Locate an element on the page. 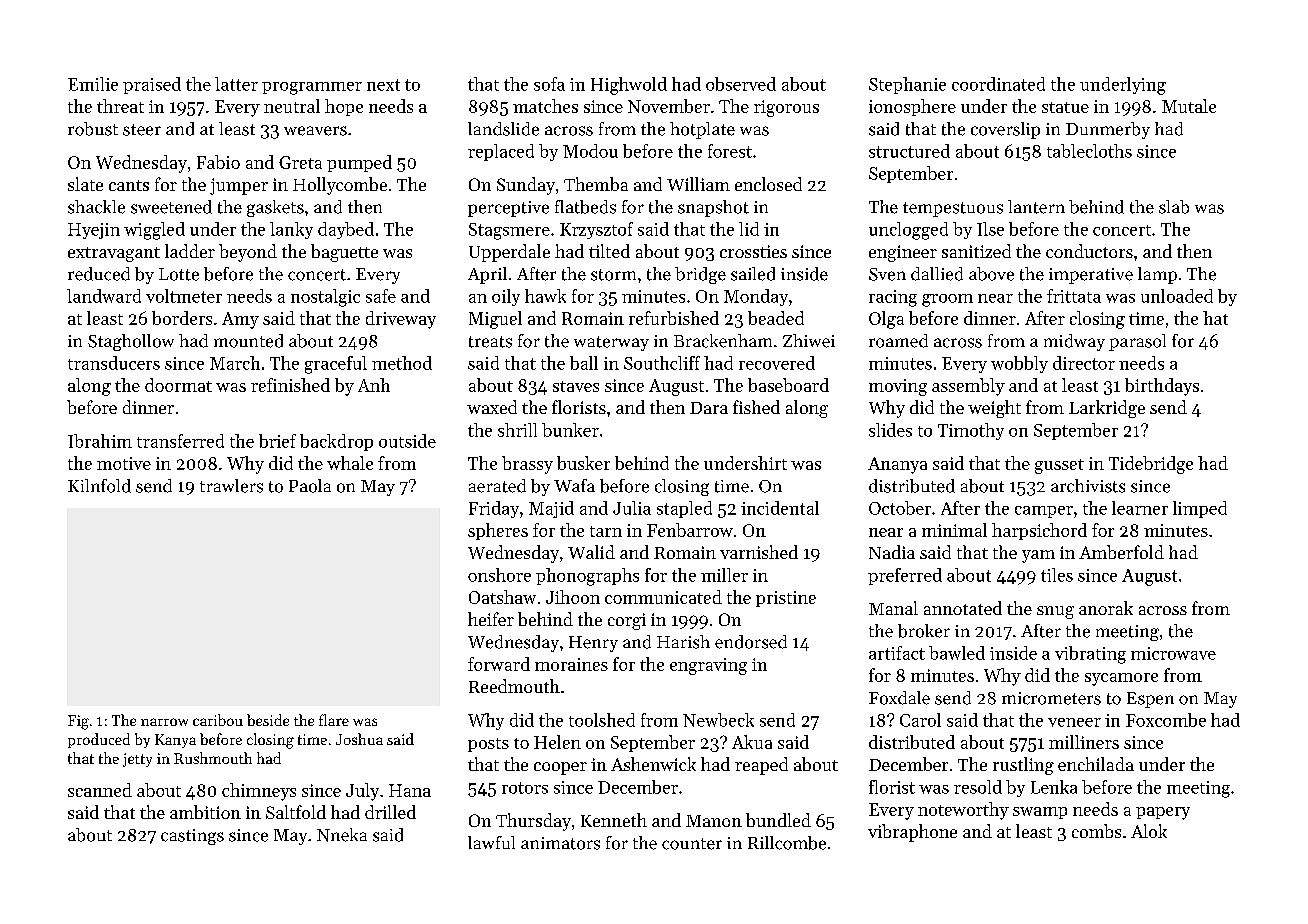 The width and height of the image is (1308, 924). reaped is located at coordinates (761, 766).
